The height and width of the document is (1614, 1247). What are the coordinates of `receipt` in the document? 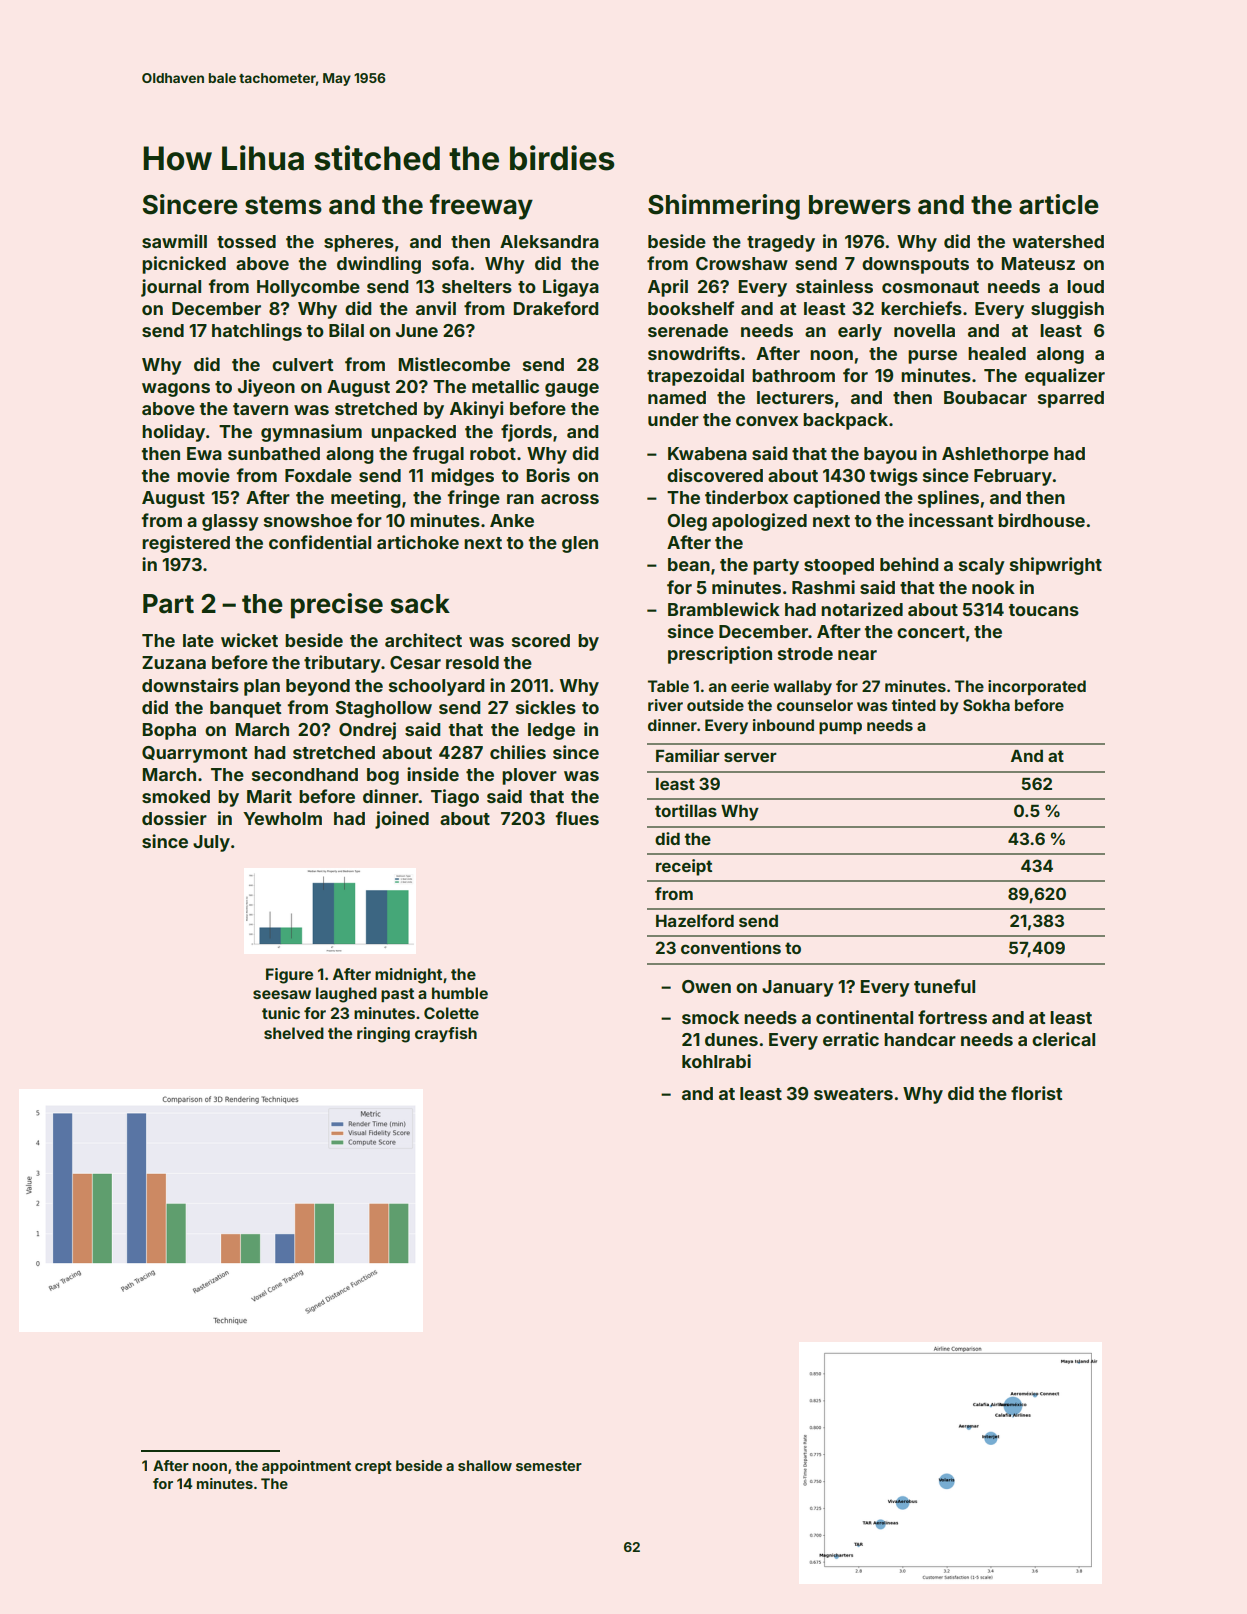 It's located at (684, 867).
